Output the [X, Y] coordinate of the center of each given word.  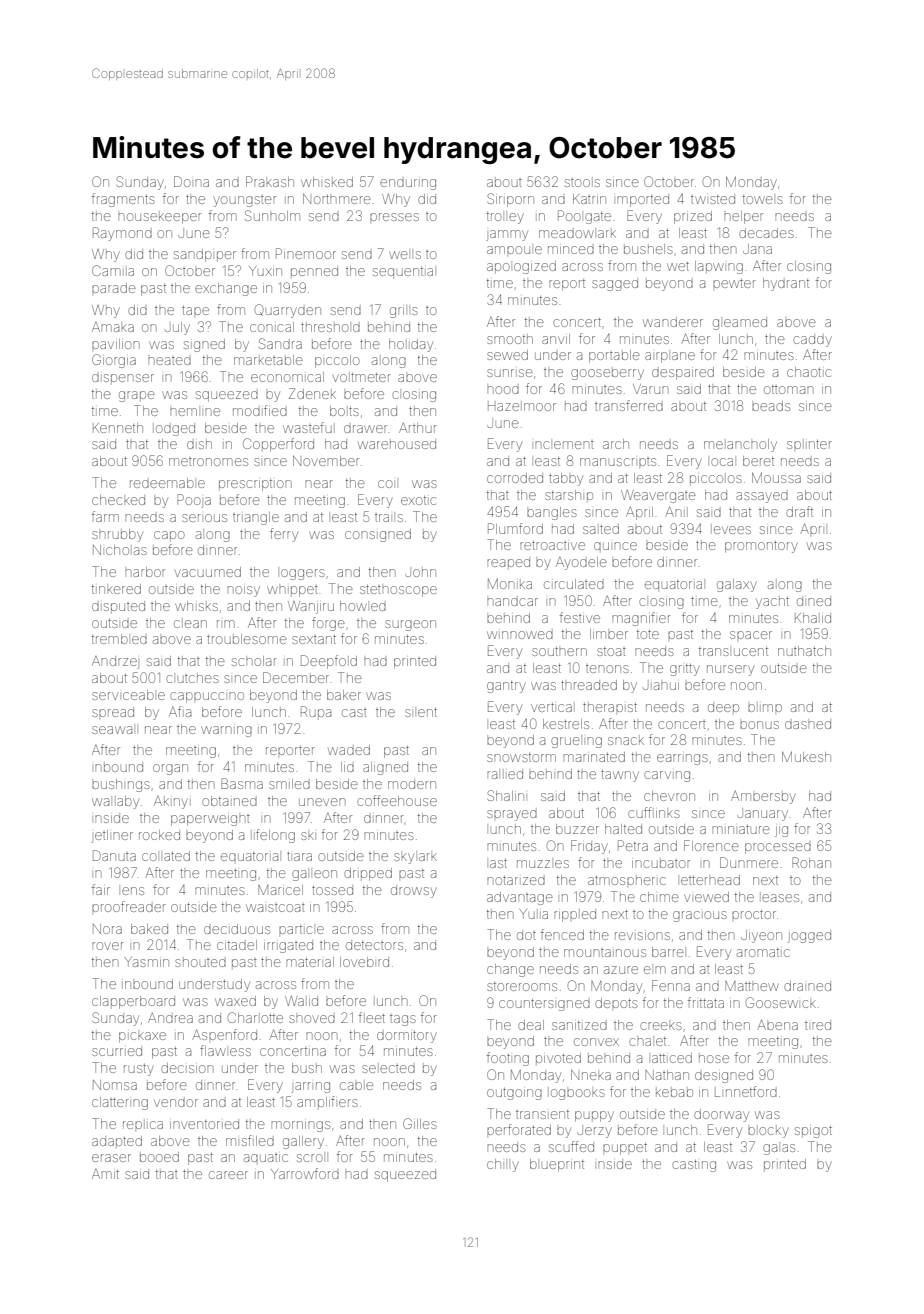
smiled [289, 784]
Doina [191, 181]
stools [582, 183]
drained [807, 986]
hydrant [786, 284]
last [498, 863]
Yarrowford [305, 1173]
